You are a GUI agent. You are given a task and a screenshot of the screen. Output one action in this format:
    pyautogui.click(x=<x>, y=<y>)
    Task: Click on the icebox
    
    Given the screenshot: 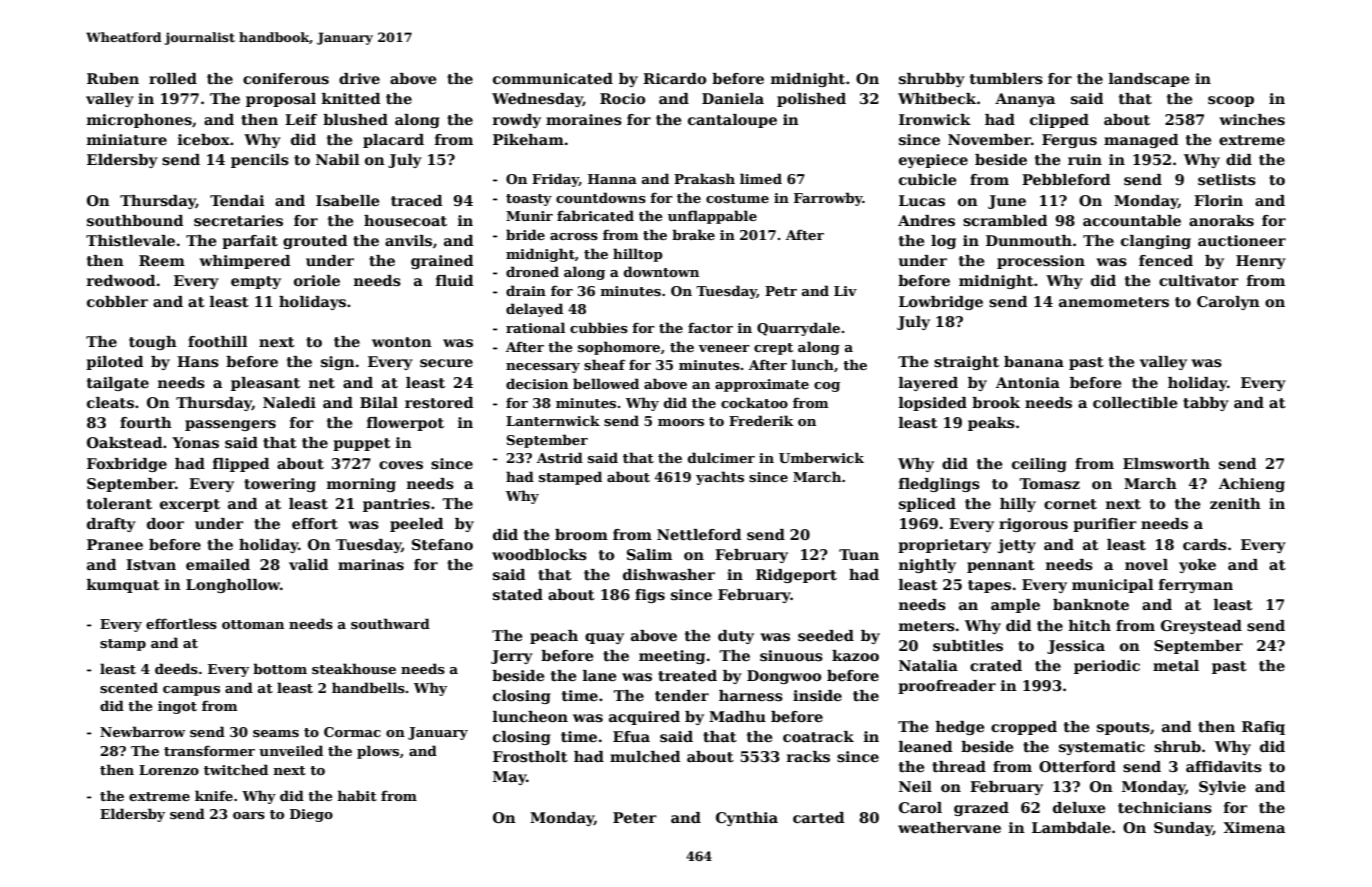 What is the action you would take?
    pyautogui.click(x=204, y=139)
